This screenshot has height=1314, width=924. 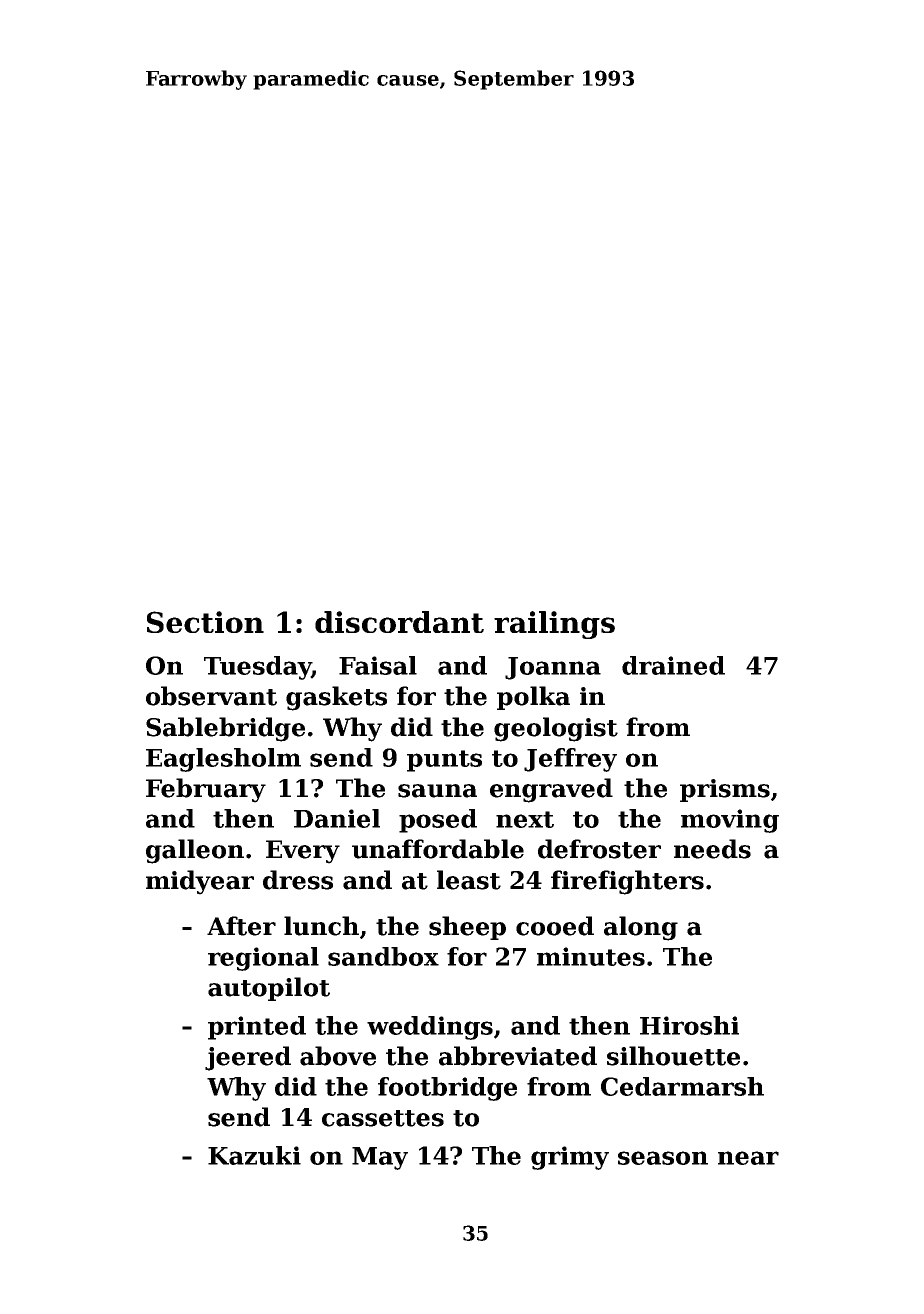 What do you see at coordinates (257, 668) in the screenshot?
I see `Tuesday` at bounding box center [257, 668].
